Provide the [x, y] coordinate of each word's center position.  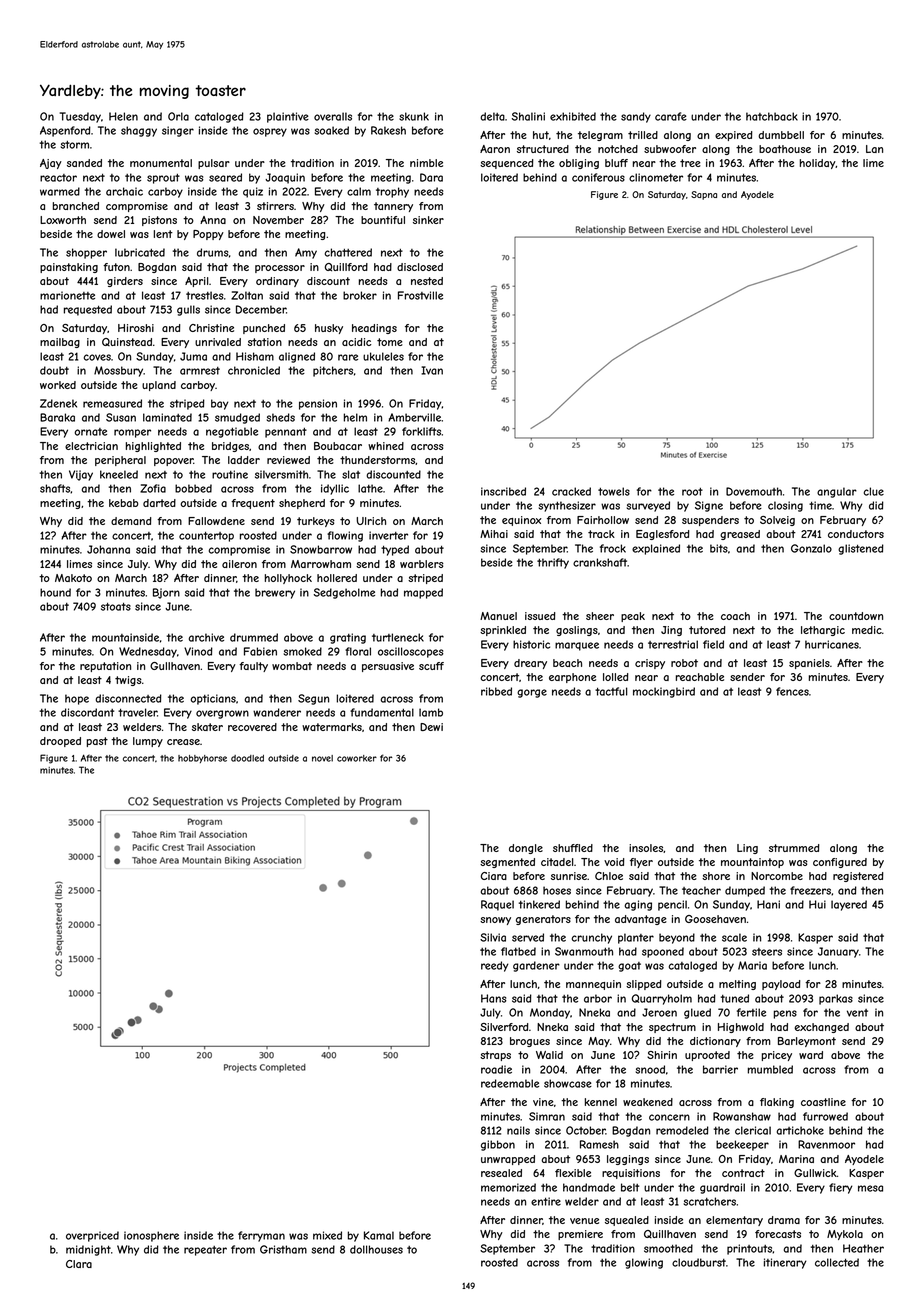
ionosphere [151, 1236]
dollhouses [376, 1249]
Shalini [528, 116]
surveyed [648, 506]
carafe [671, 116]
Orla [178, 116]
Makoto [73, 578]
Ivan [432, 370]
